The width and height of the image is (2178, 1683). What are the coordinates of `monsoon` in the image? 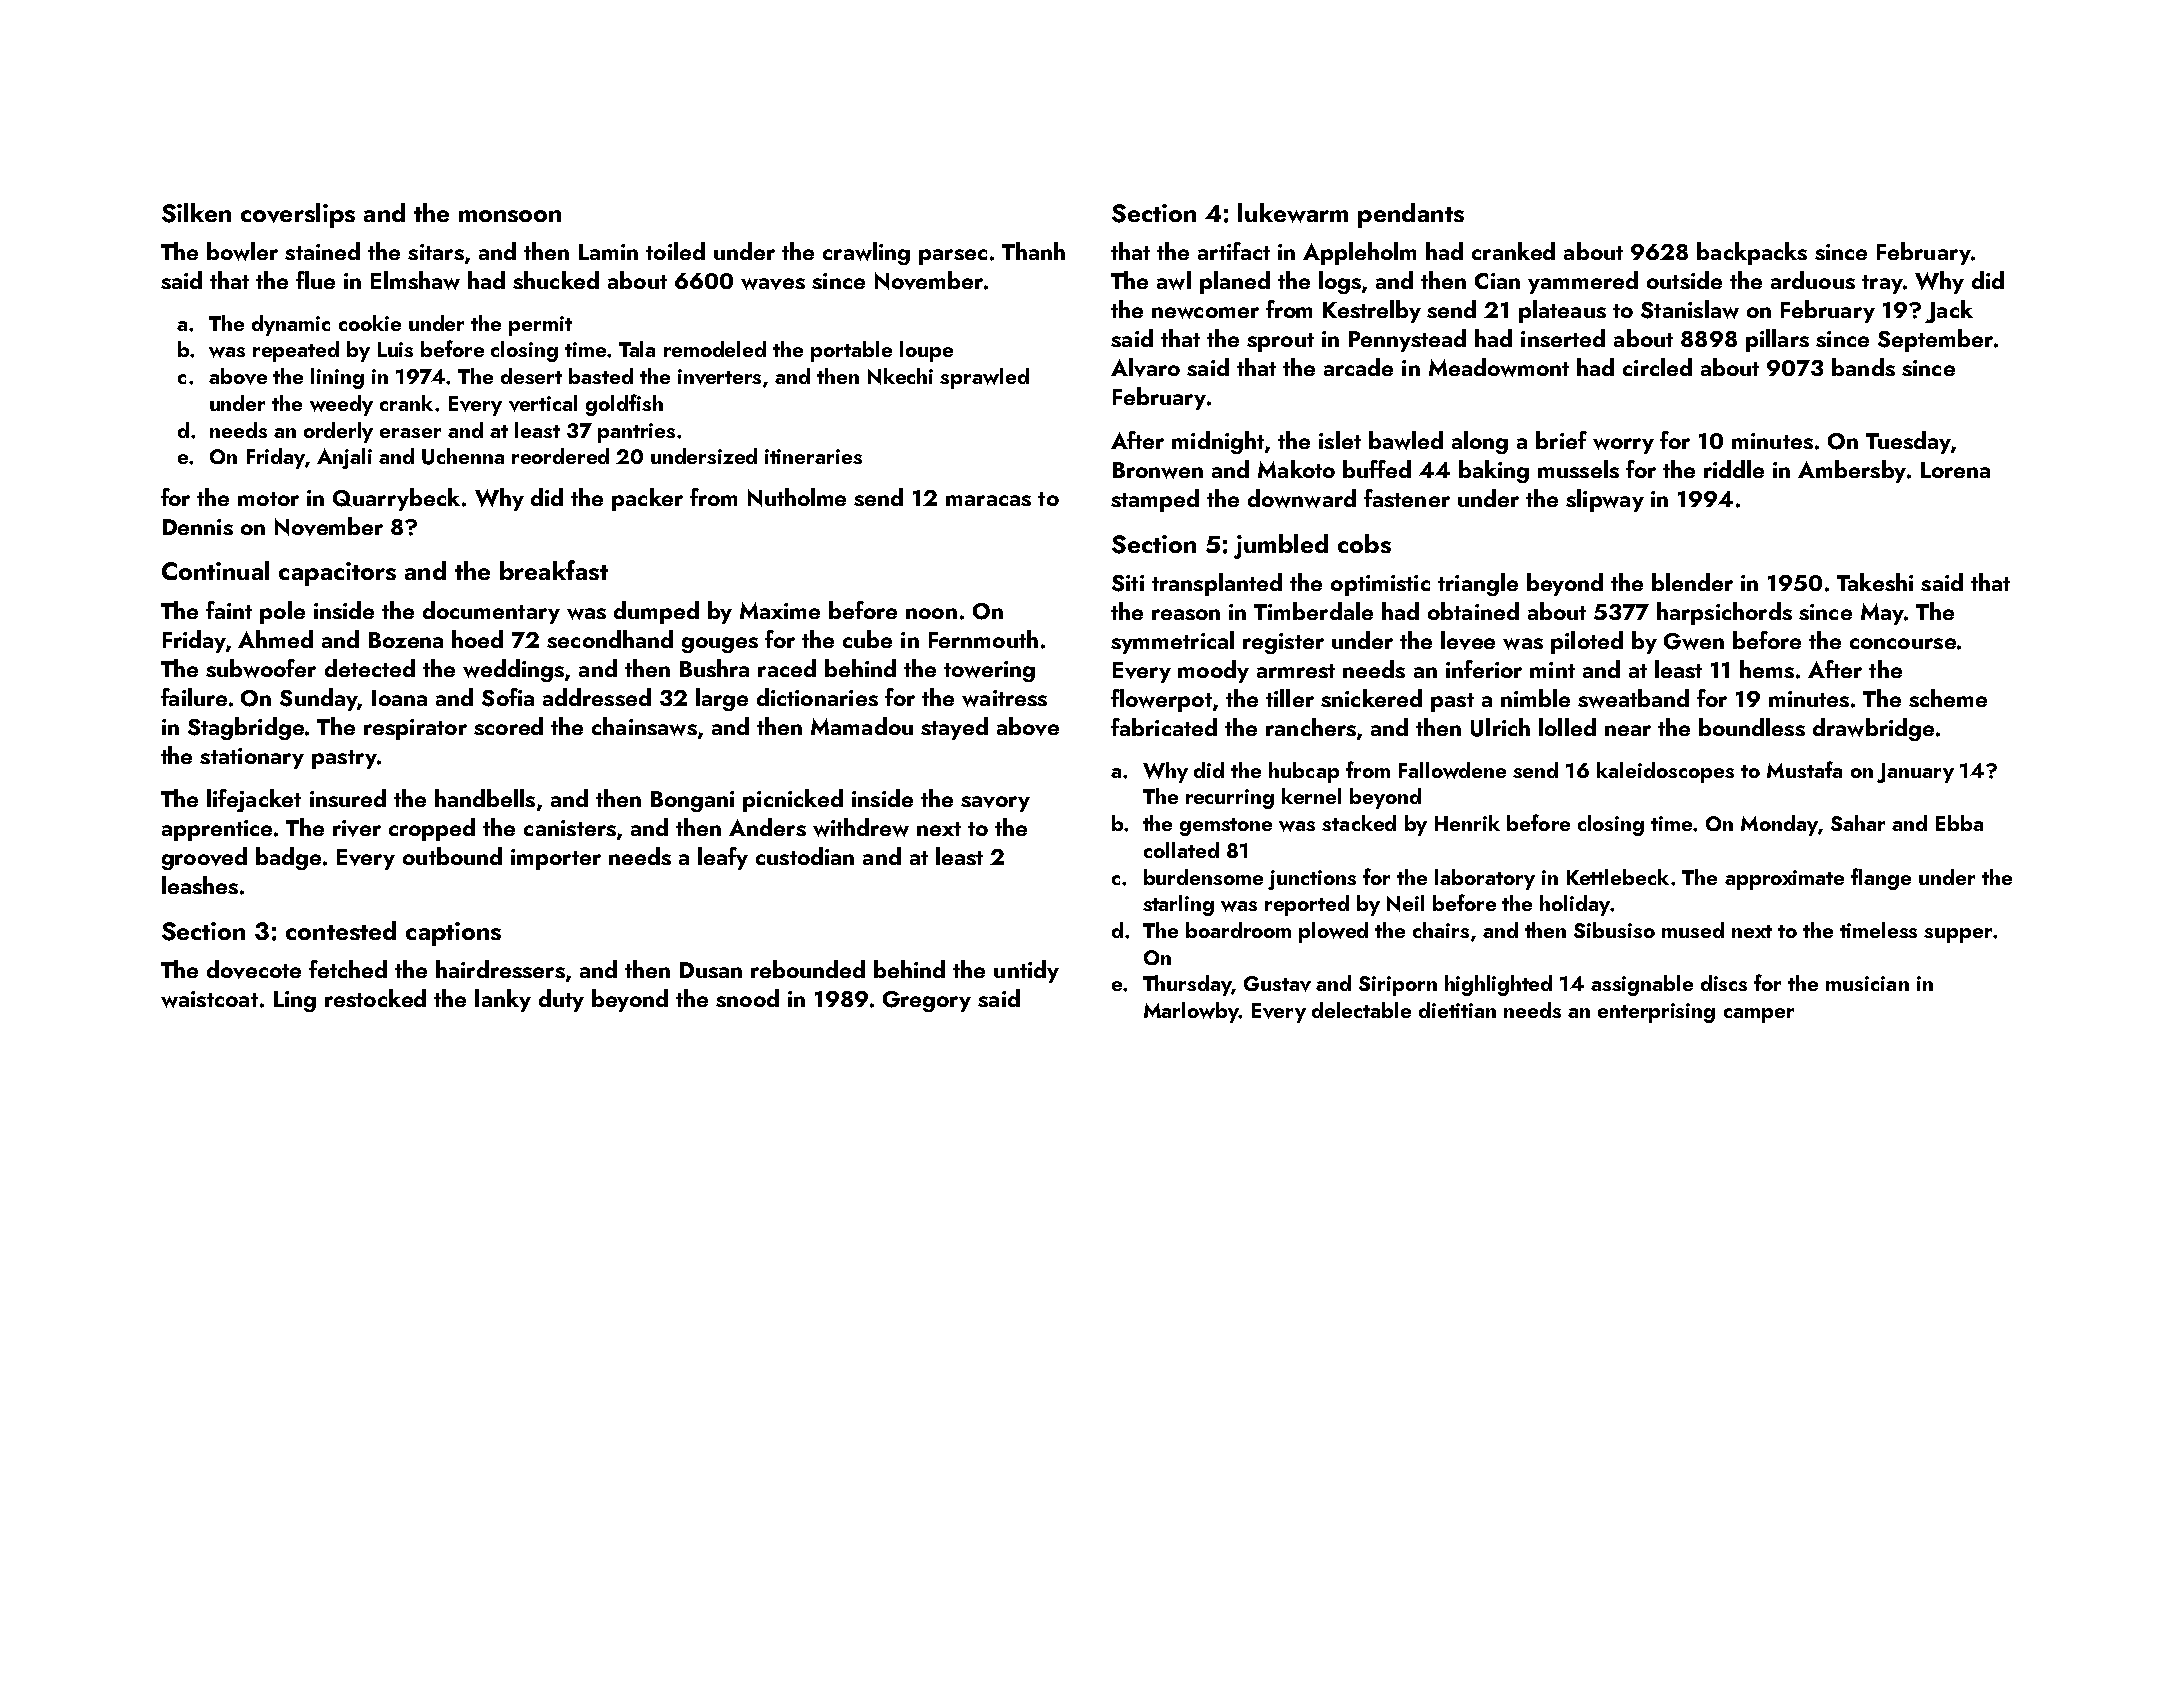 It's located at (510, 216).
